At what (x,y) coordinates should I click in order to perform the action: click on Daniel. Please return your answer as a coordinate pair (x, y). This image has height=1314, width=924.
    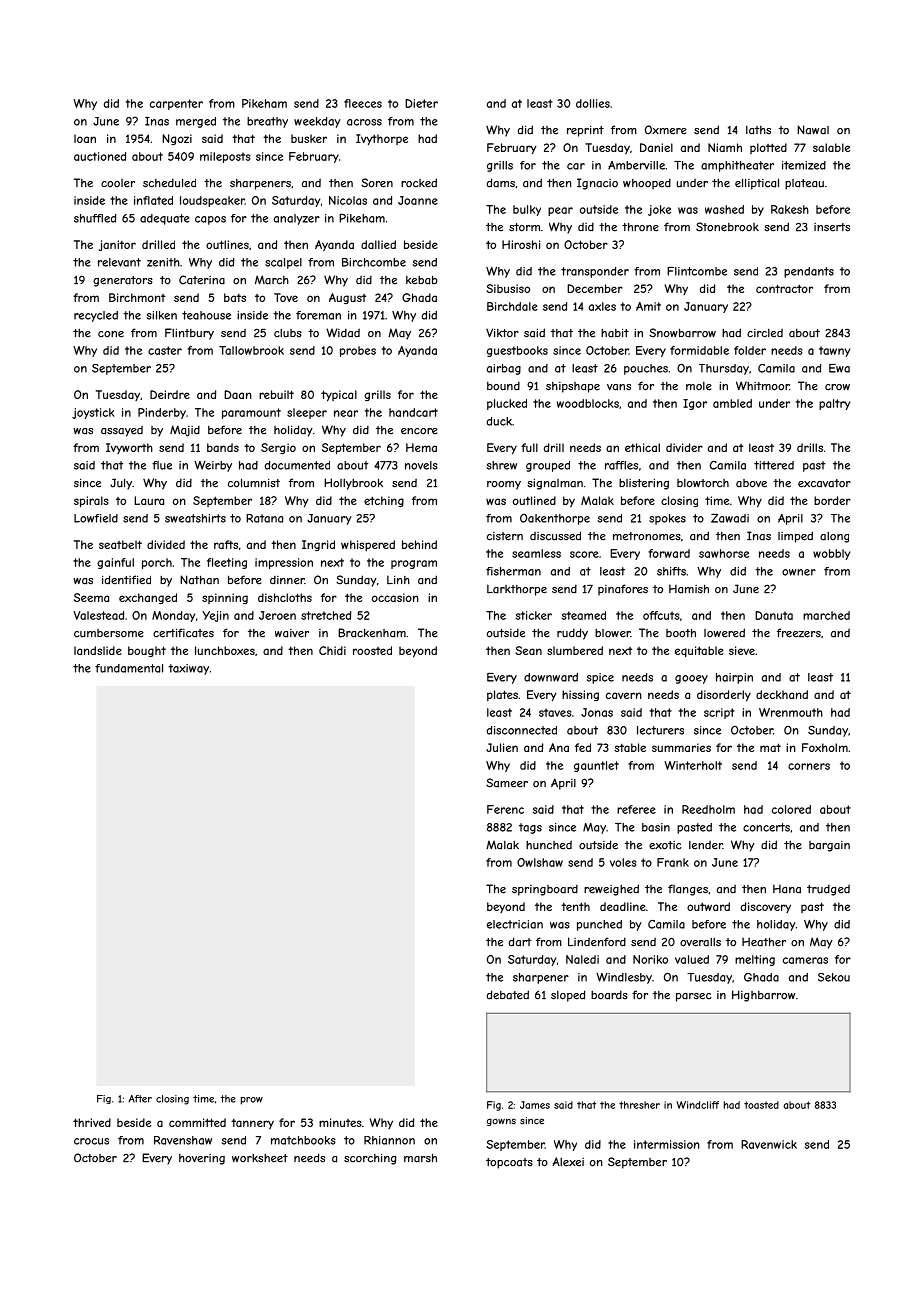
    Looking at the image, I should click on (656, 147).
